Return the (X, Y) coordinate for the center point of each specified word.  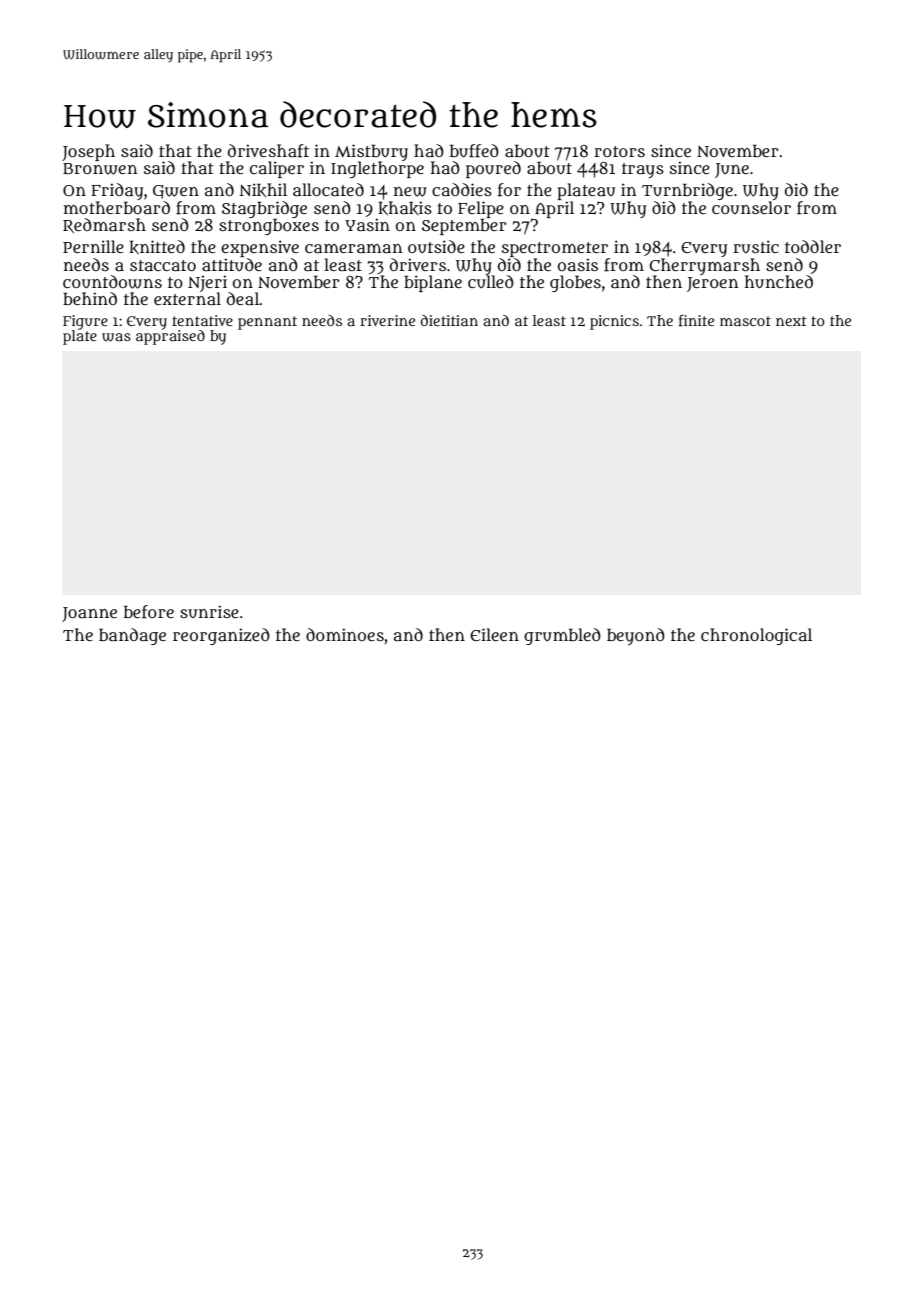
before (149, 612)
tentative (202, 320)
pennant (267, 323)
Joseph (88, 152)
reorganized (221, 636)
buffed (474, 151)
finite (696, 320)
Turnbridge (687, 191)
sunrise (209, 611)
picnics (614, 322)
